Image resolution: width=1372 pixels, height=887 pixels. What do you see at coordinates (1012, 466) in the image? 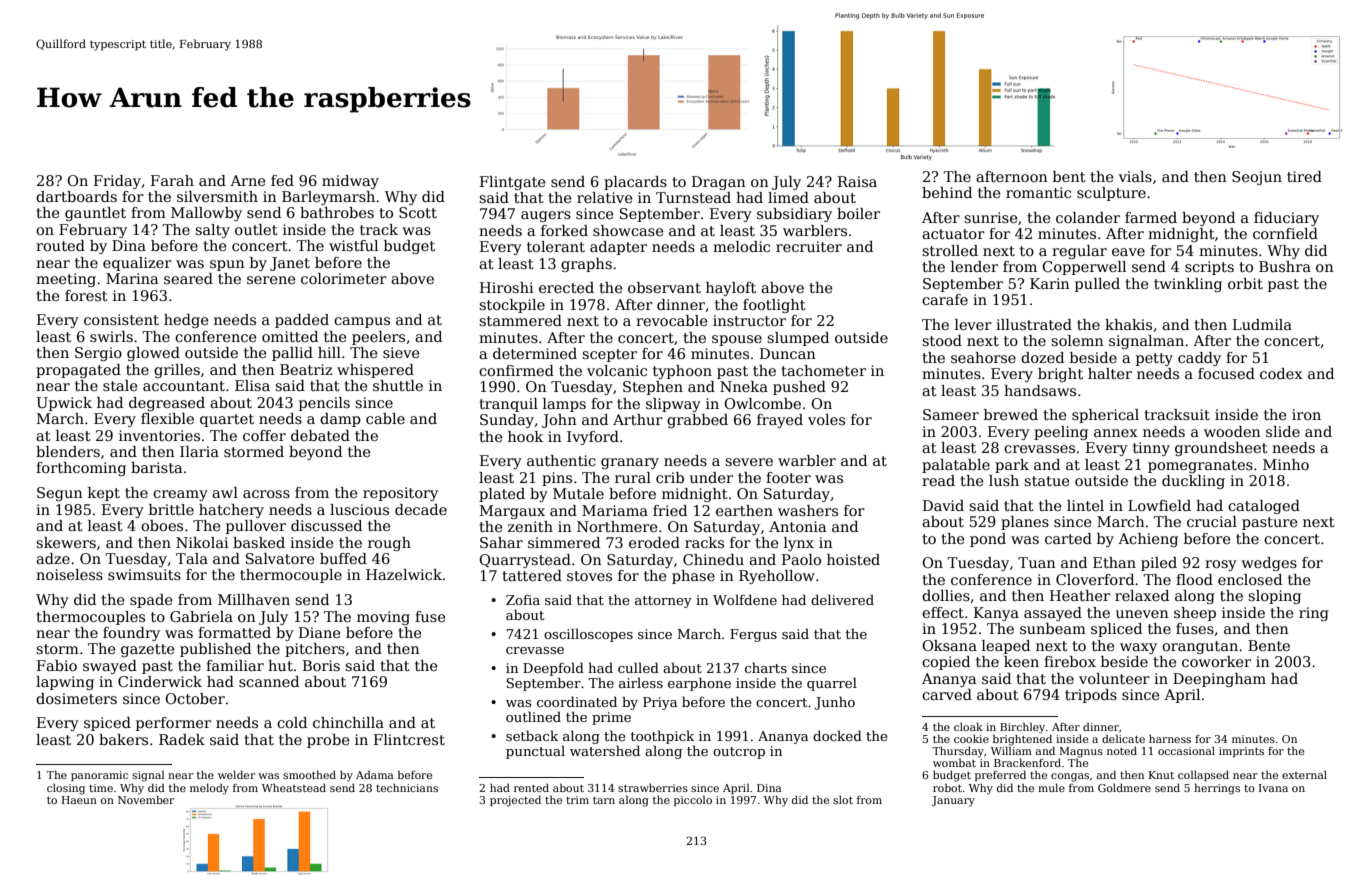
I see `park` at bounding box center [1012, 466].
